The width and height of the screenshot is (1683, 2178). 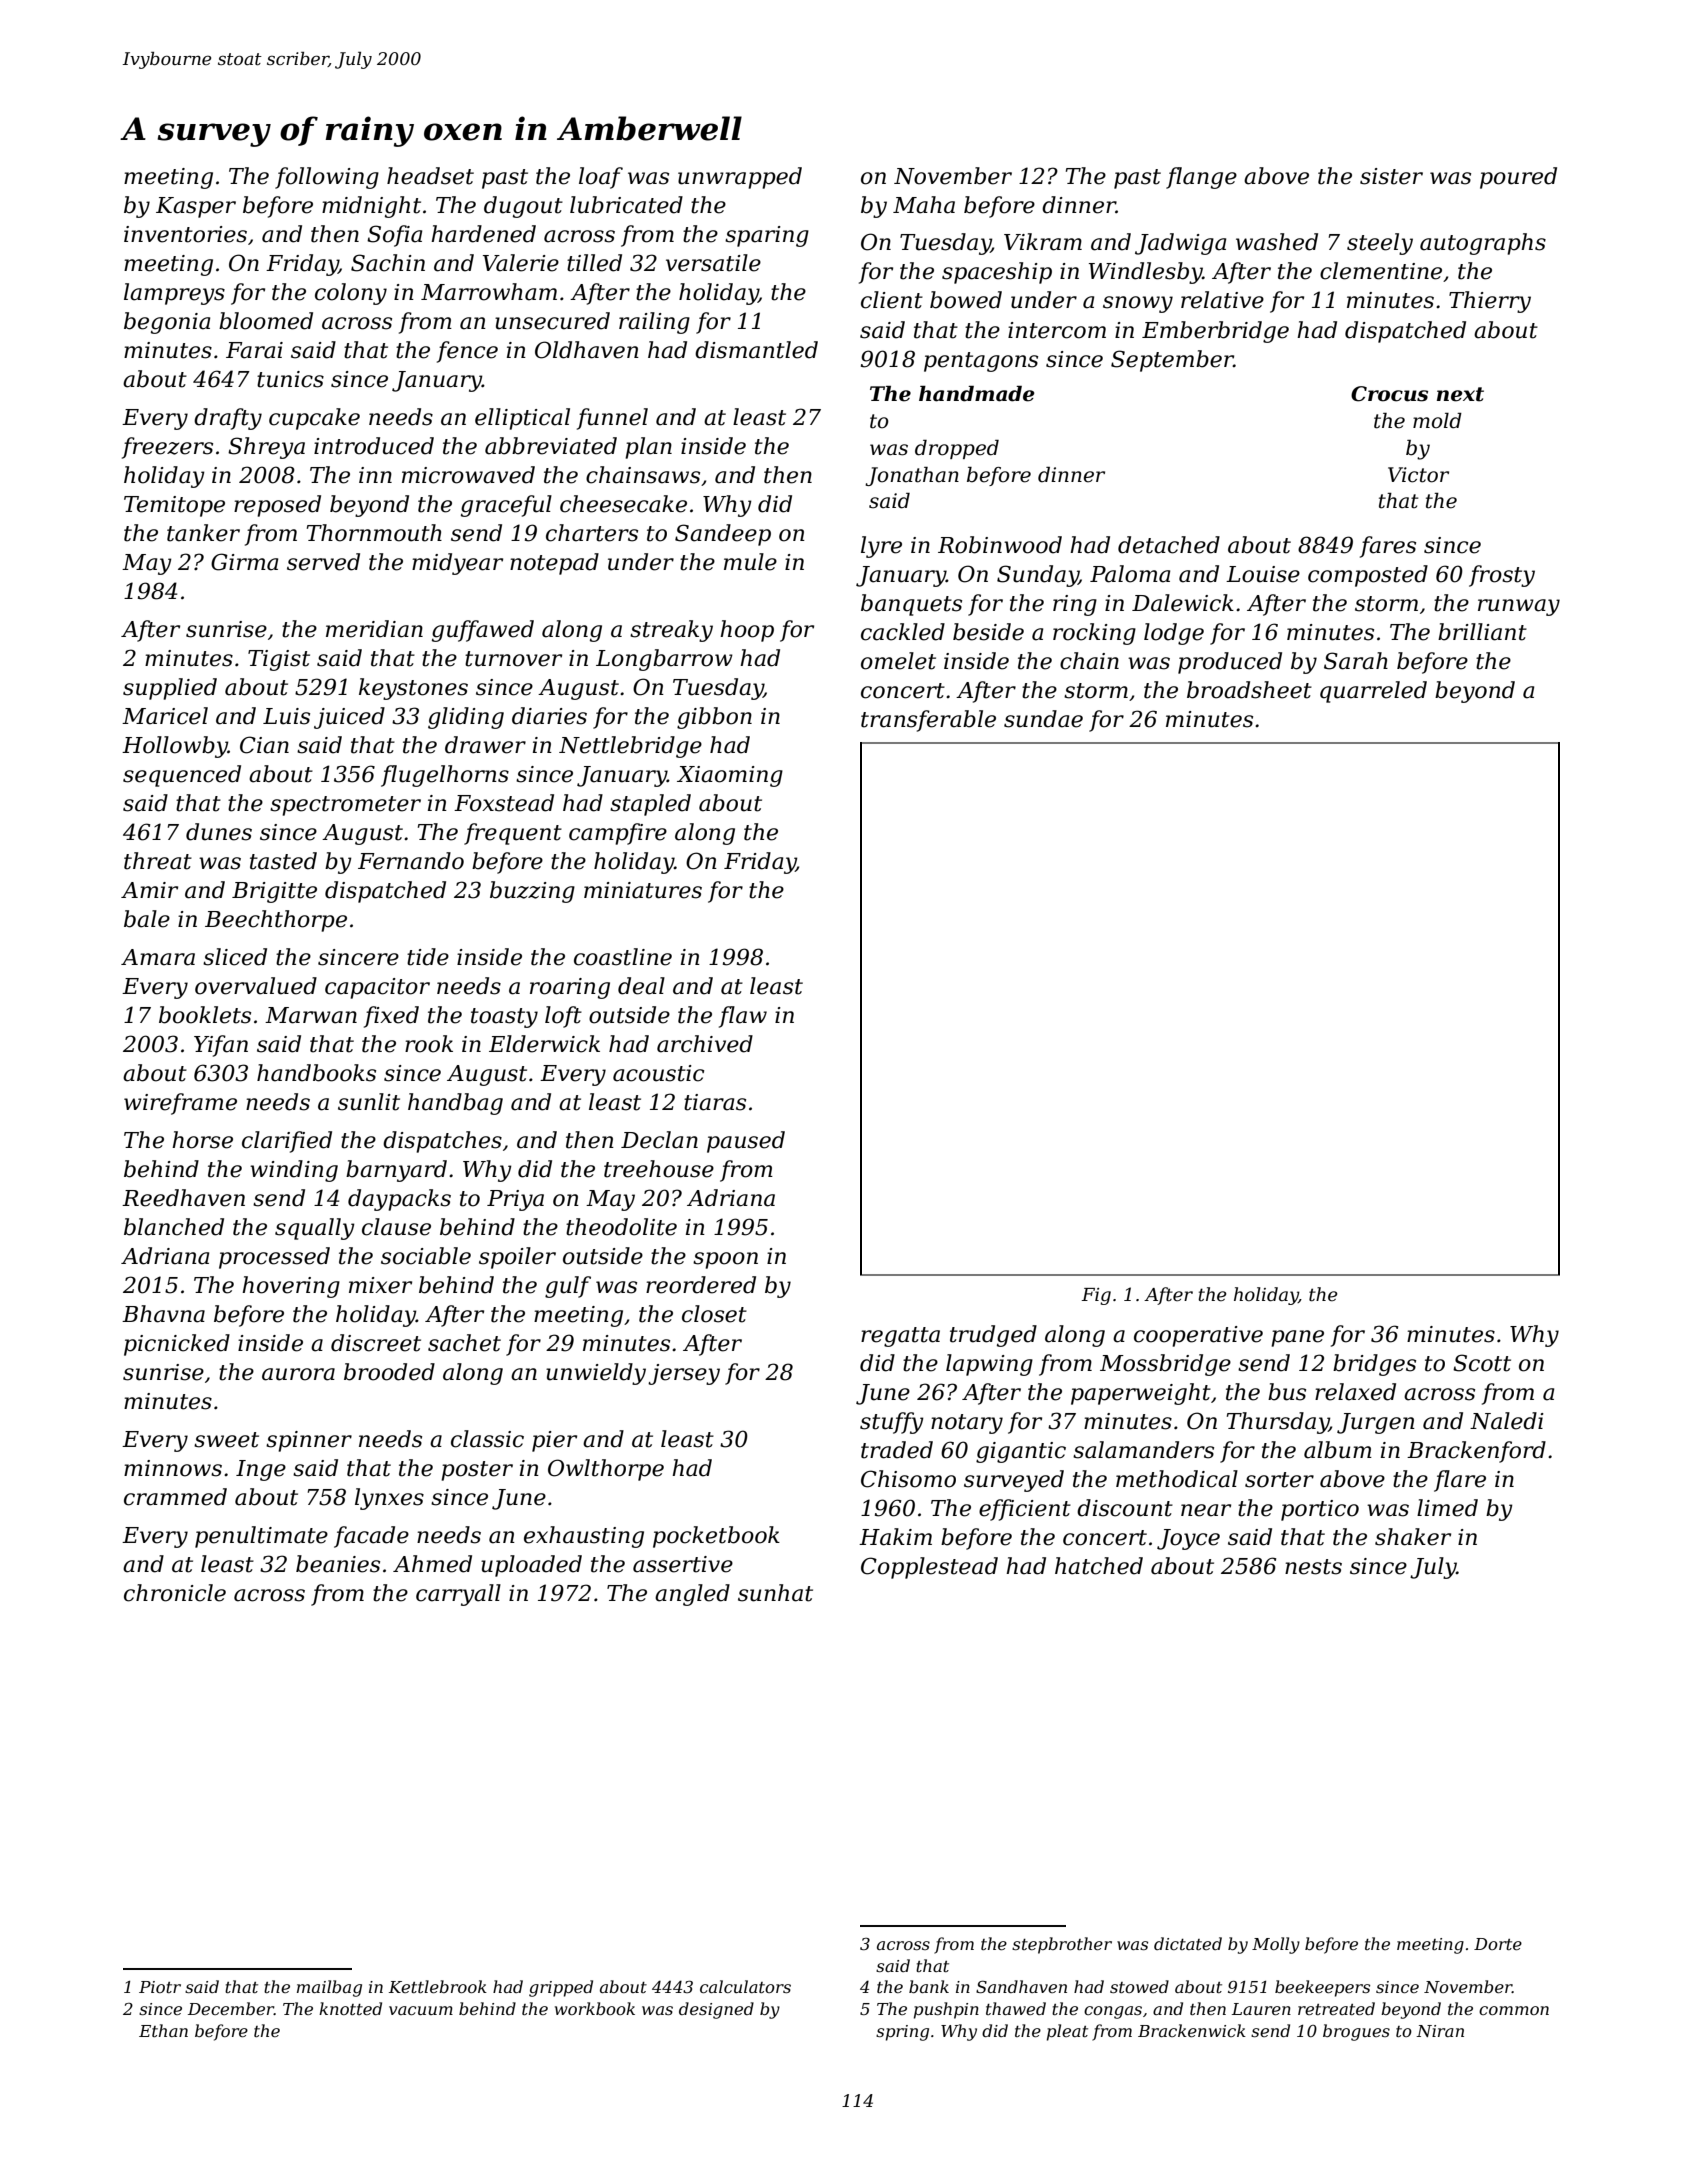 I want to click on bank, so click(x=929, y=1986).
